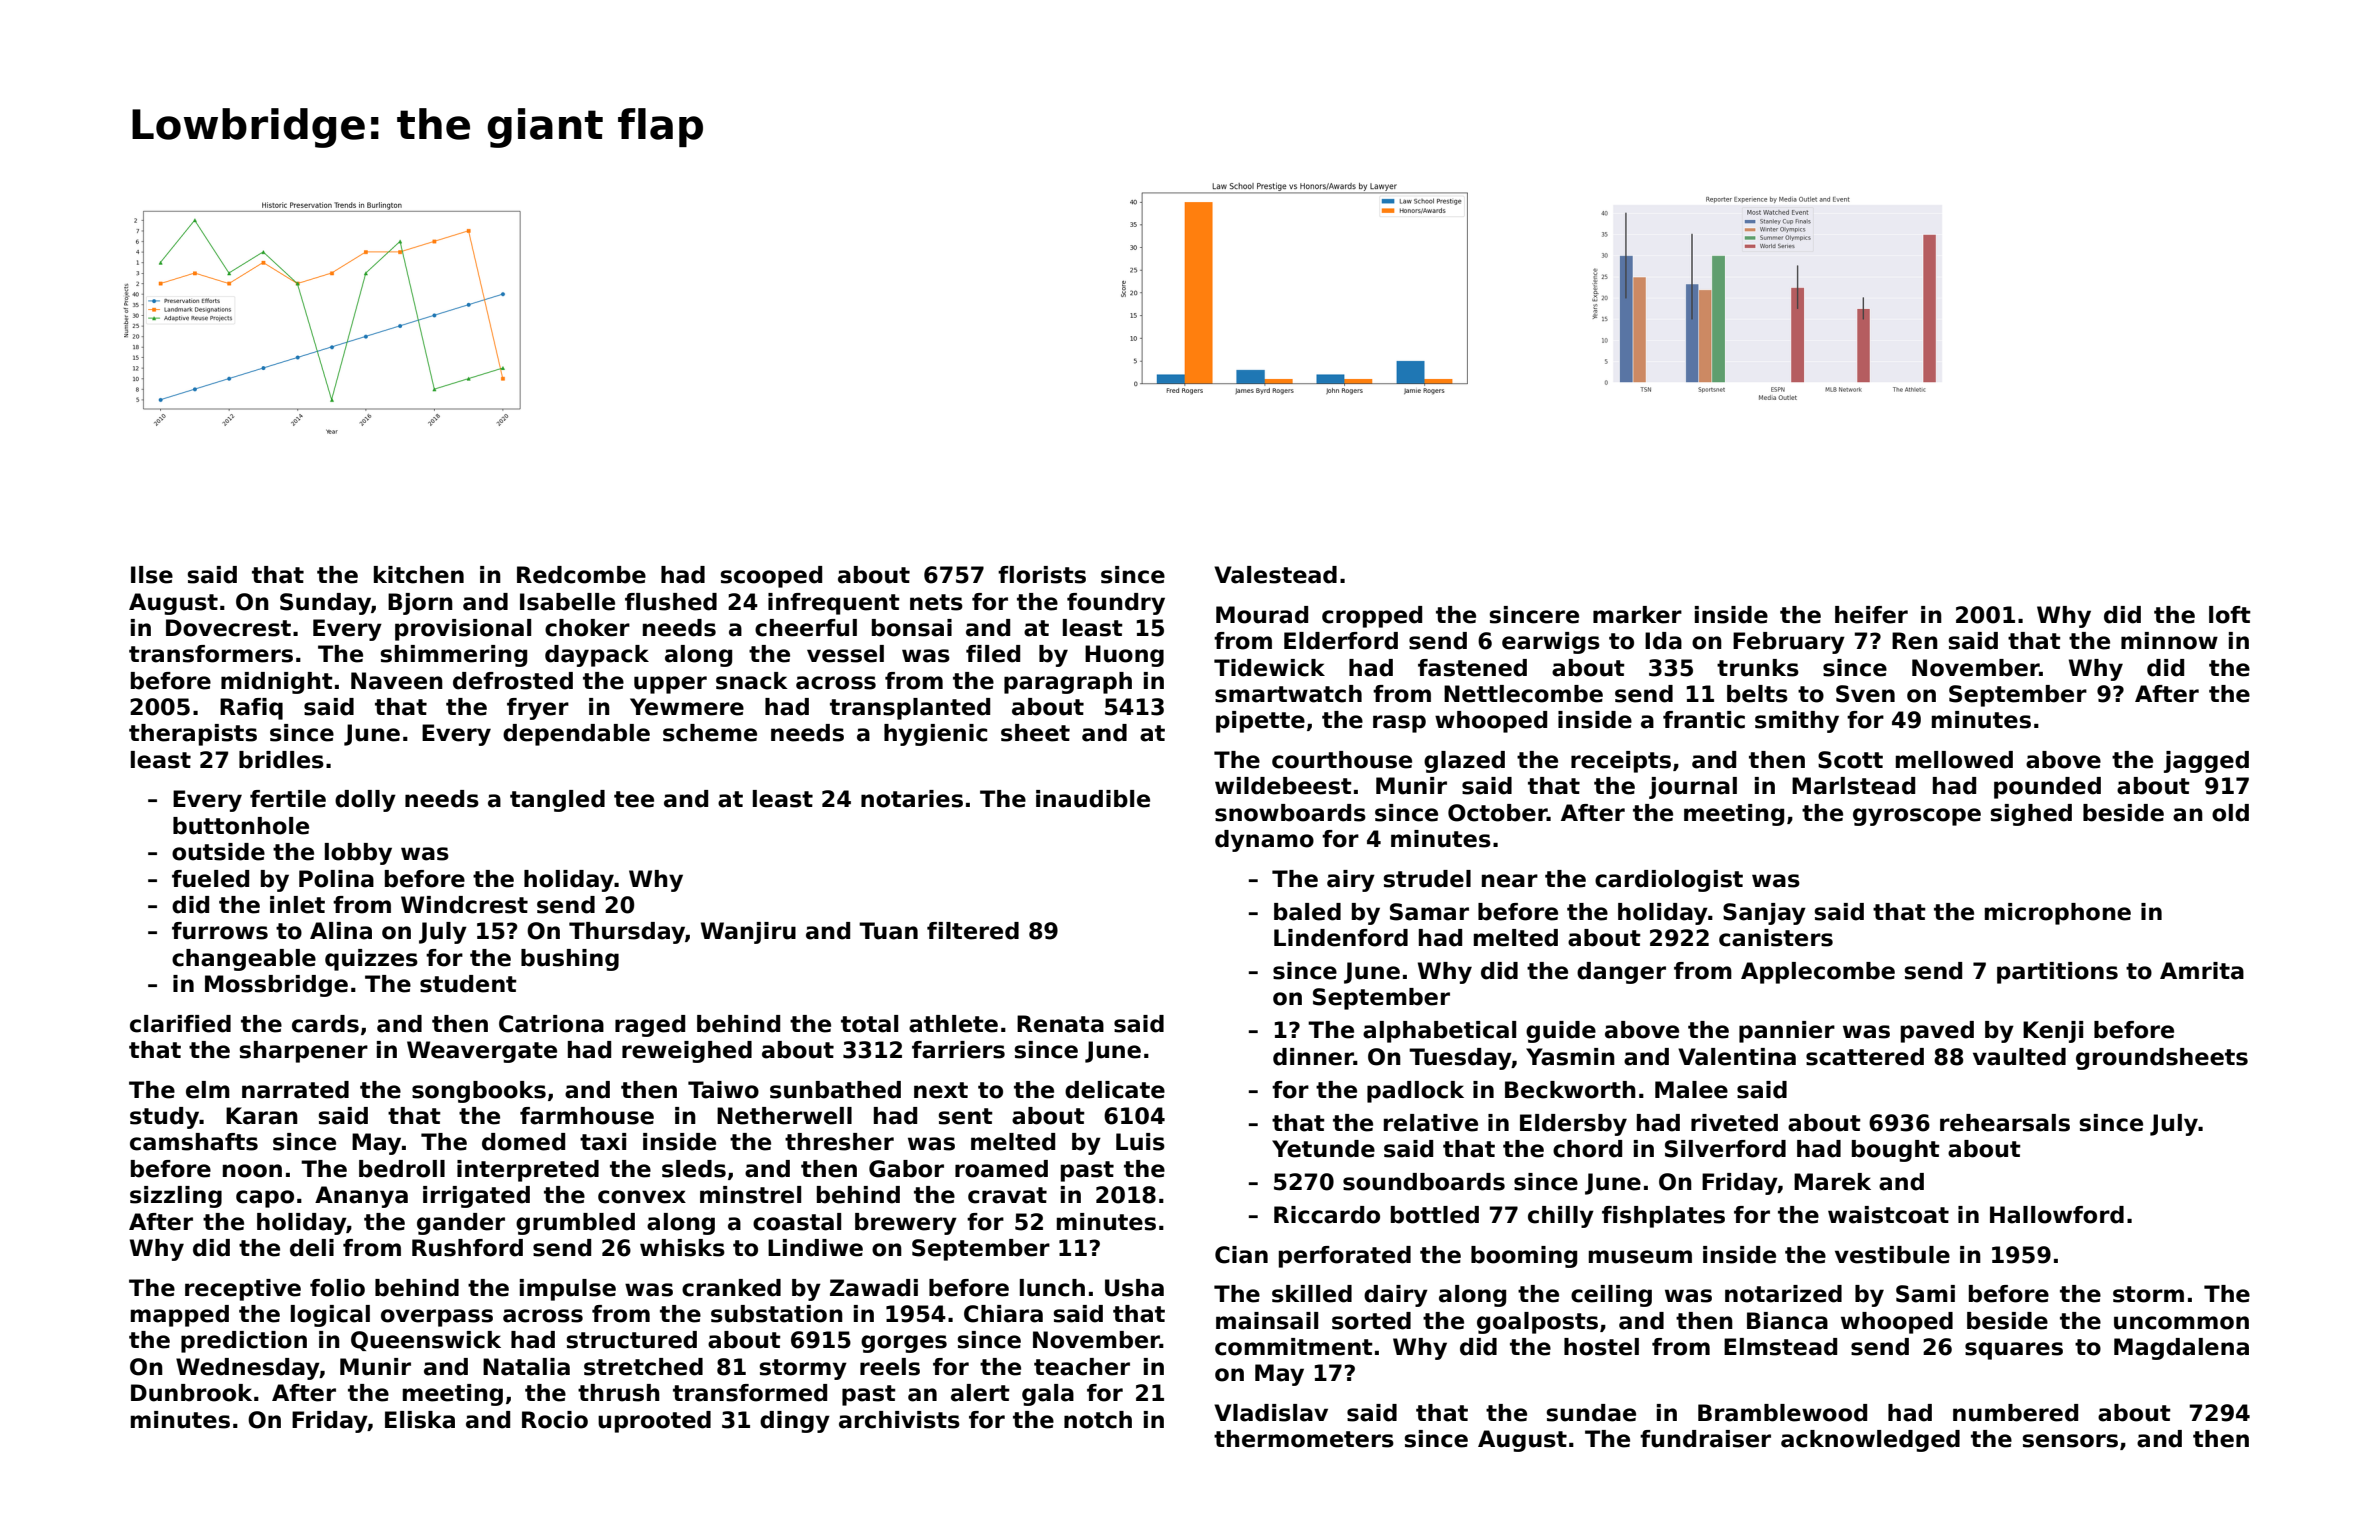 The width and height of the screenshot is (2380, 1540). Describe the element at coordinates (1042, 575) in the screenshot. I see `florists` at that location.
